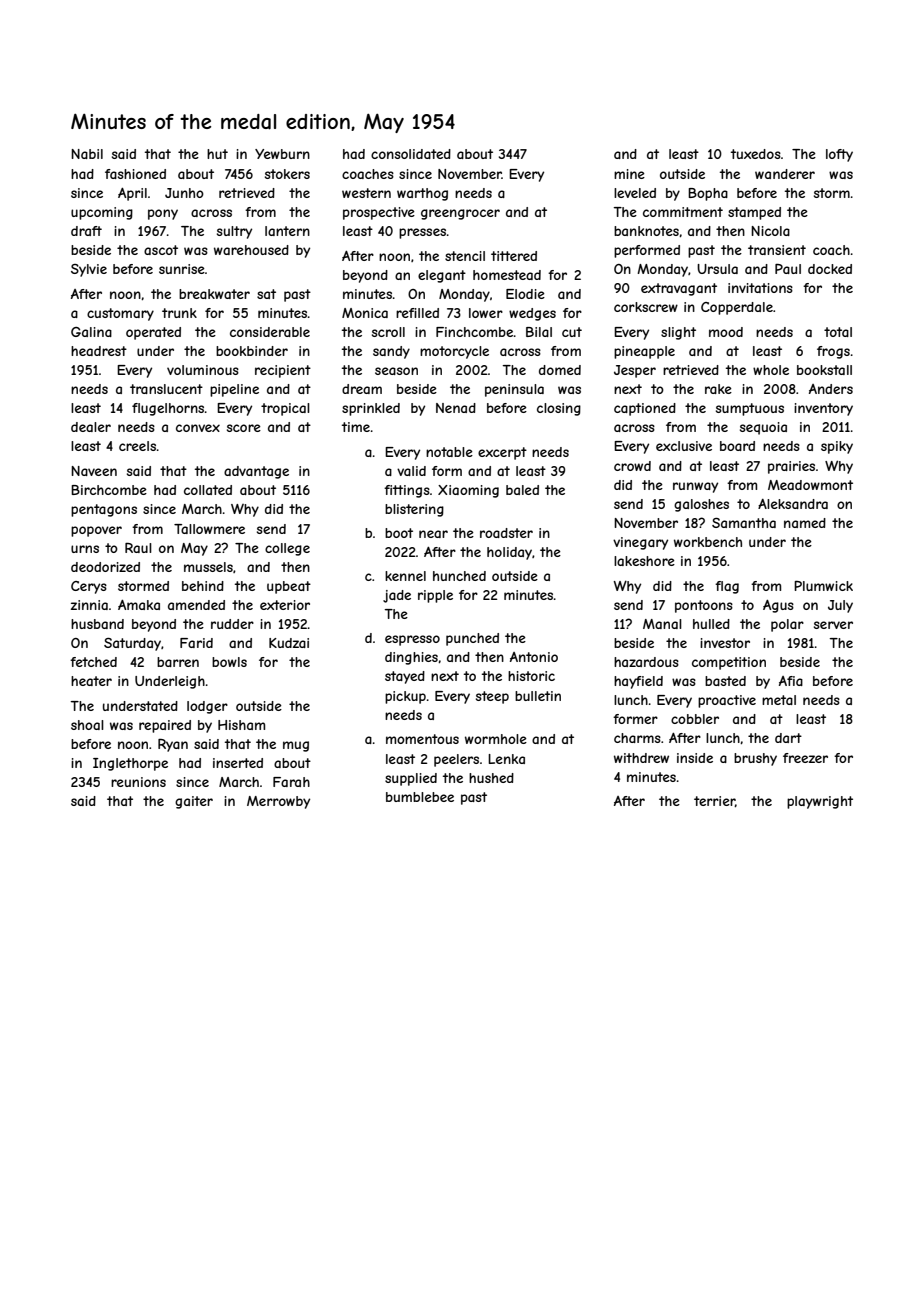 The image size is (924, 1308). I want to click on tuxedos, so click(756, 154).
